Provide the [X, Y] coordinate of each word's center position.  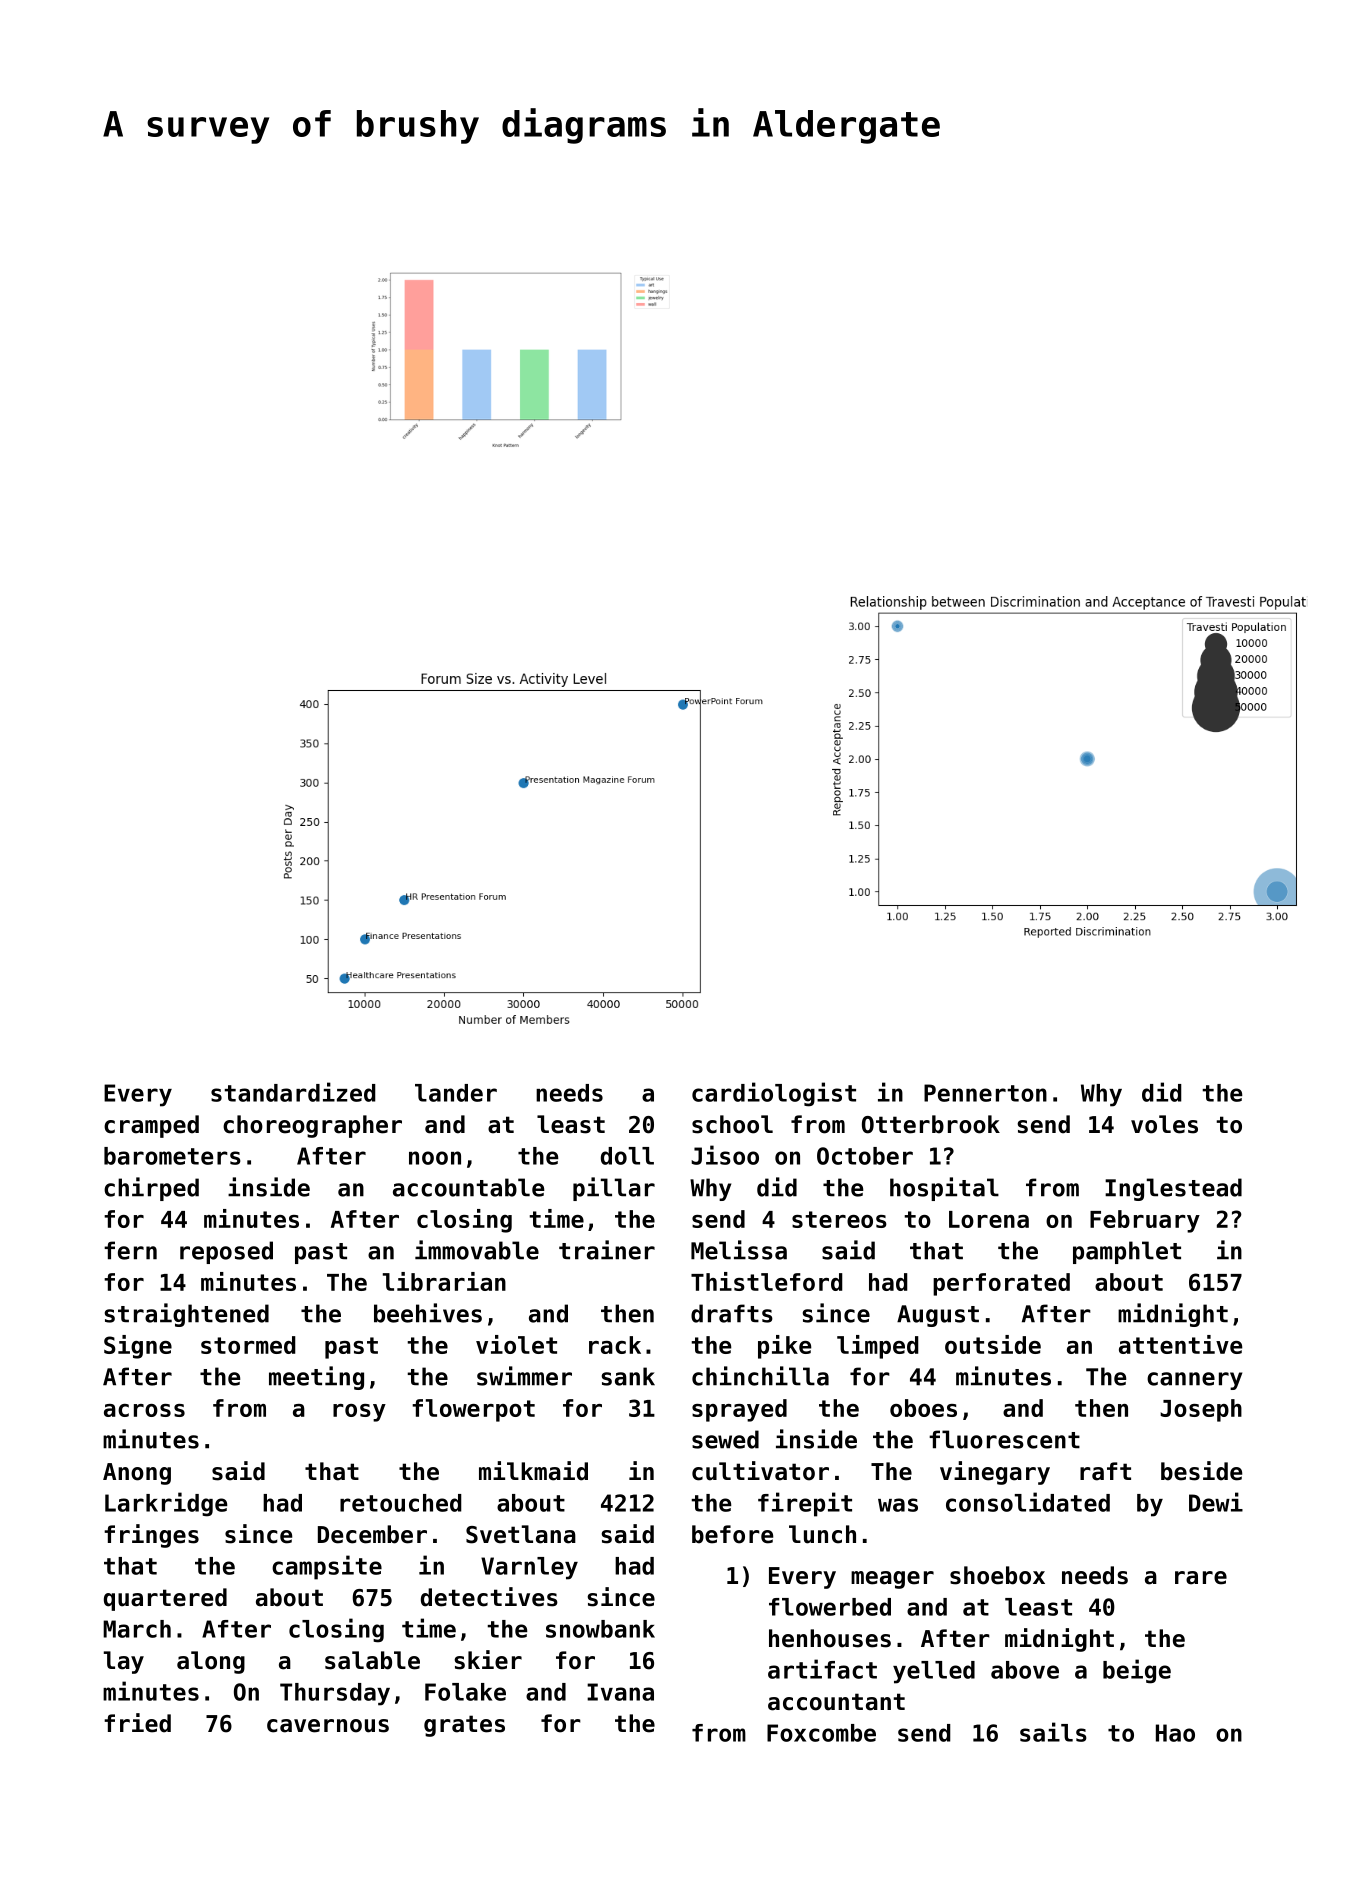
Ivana [620, 1692]
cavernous [328, 1726]
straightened [187, 1315]
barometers [172, 1156]
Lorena [989, 1219]
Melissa [739, 1250]
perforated [1001, 1284]
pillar [614, 1189]
